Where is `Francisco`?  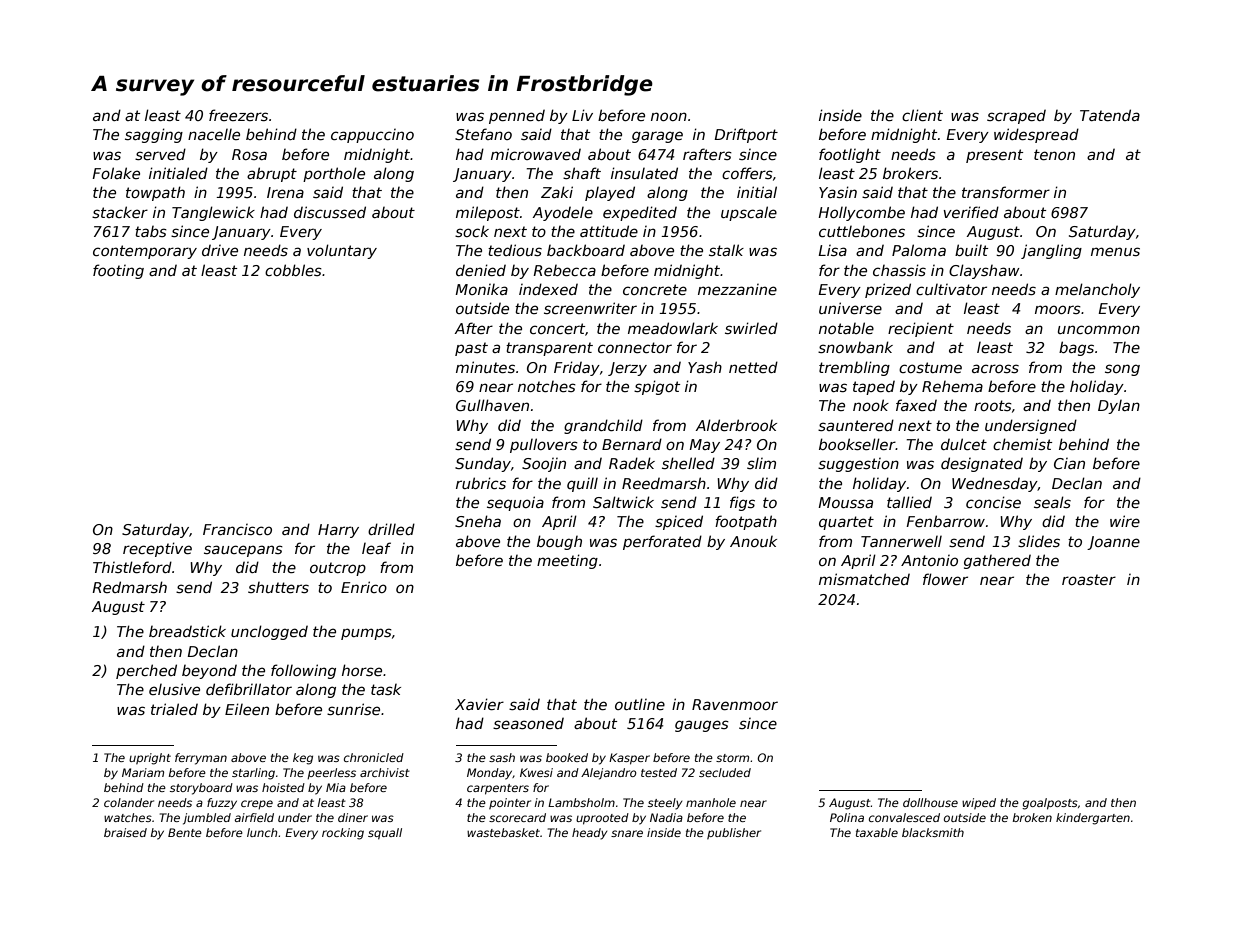 Francisco is located at coordinates (237, 529).
